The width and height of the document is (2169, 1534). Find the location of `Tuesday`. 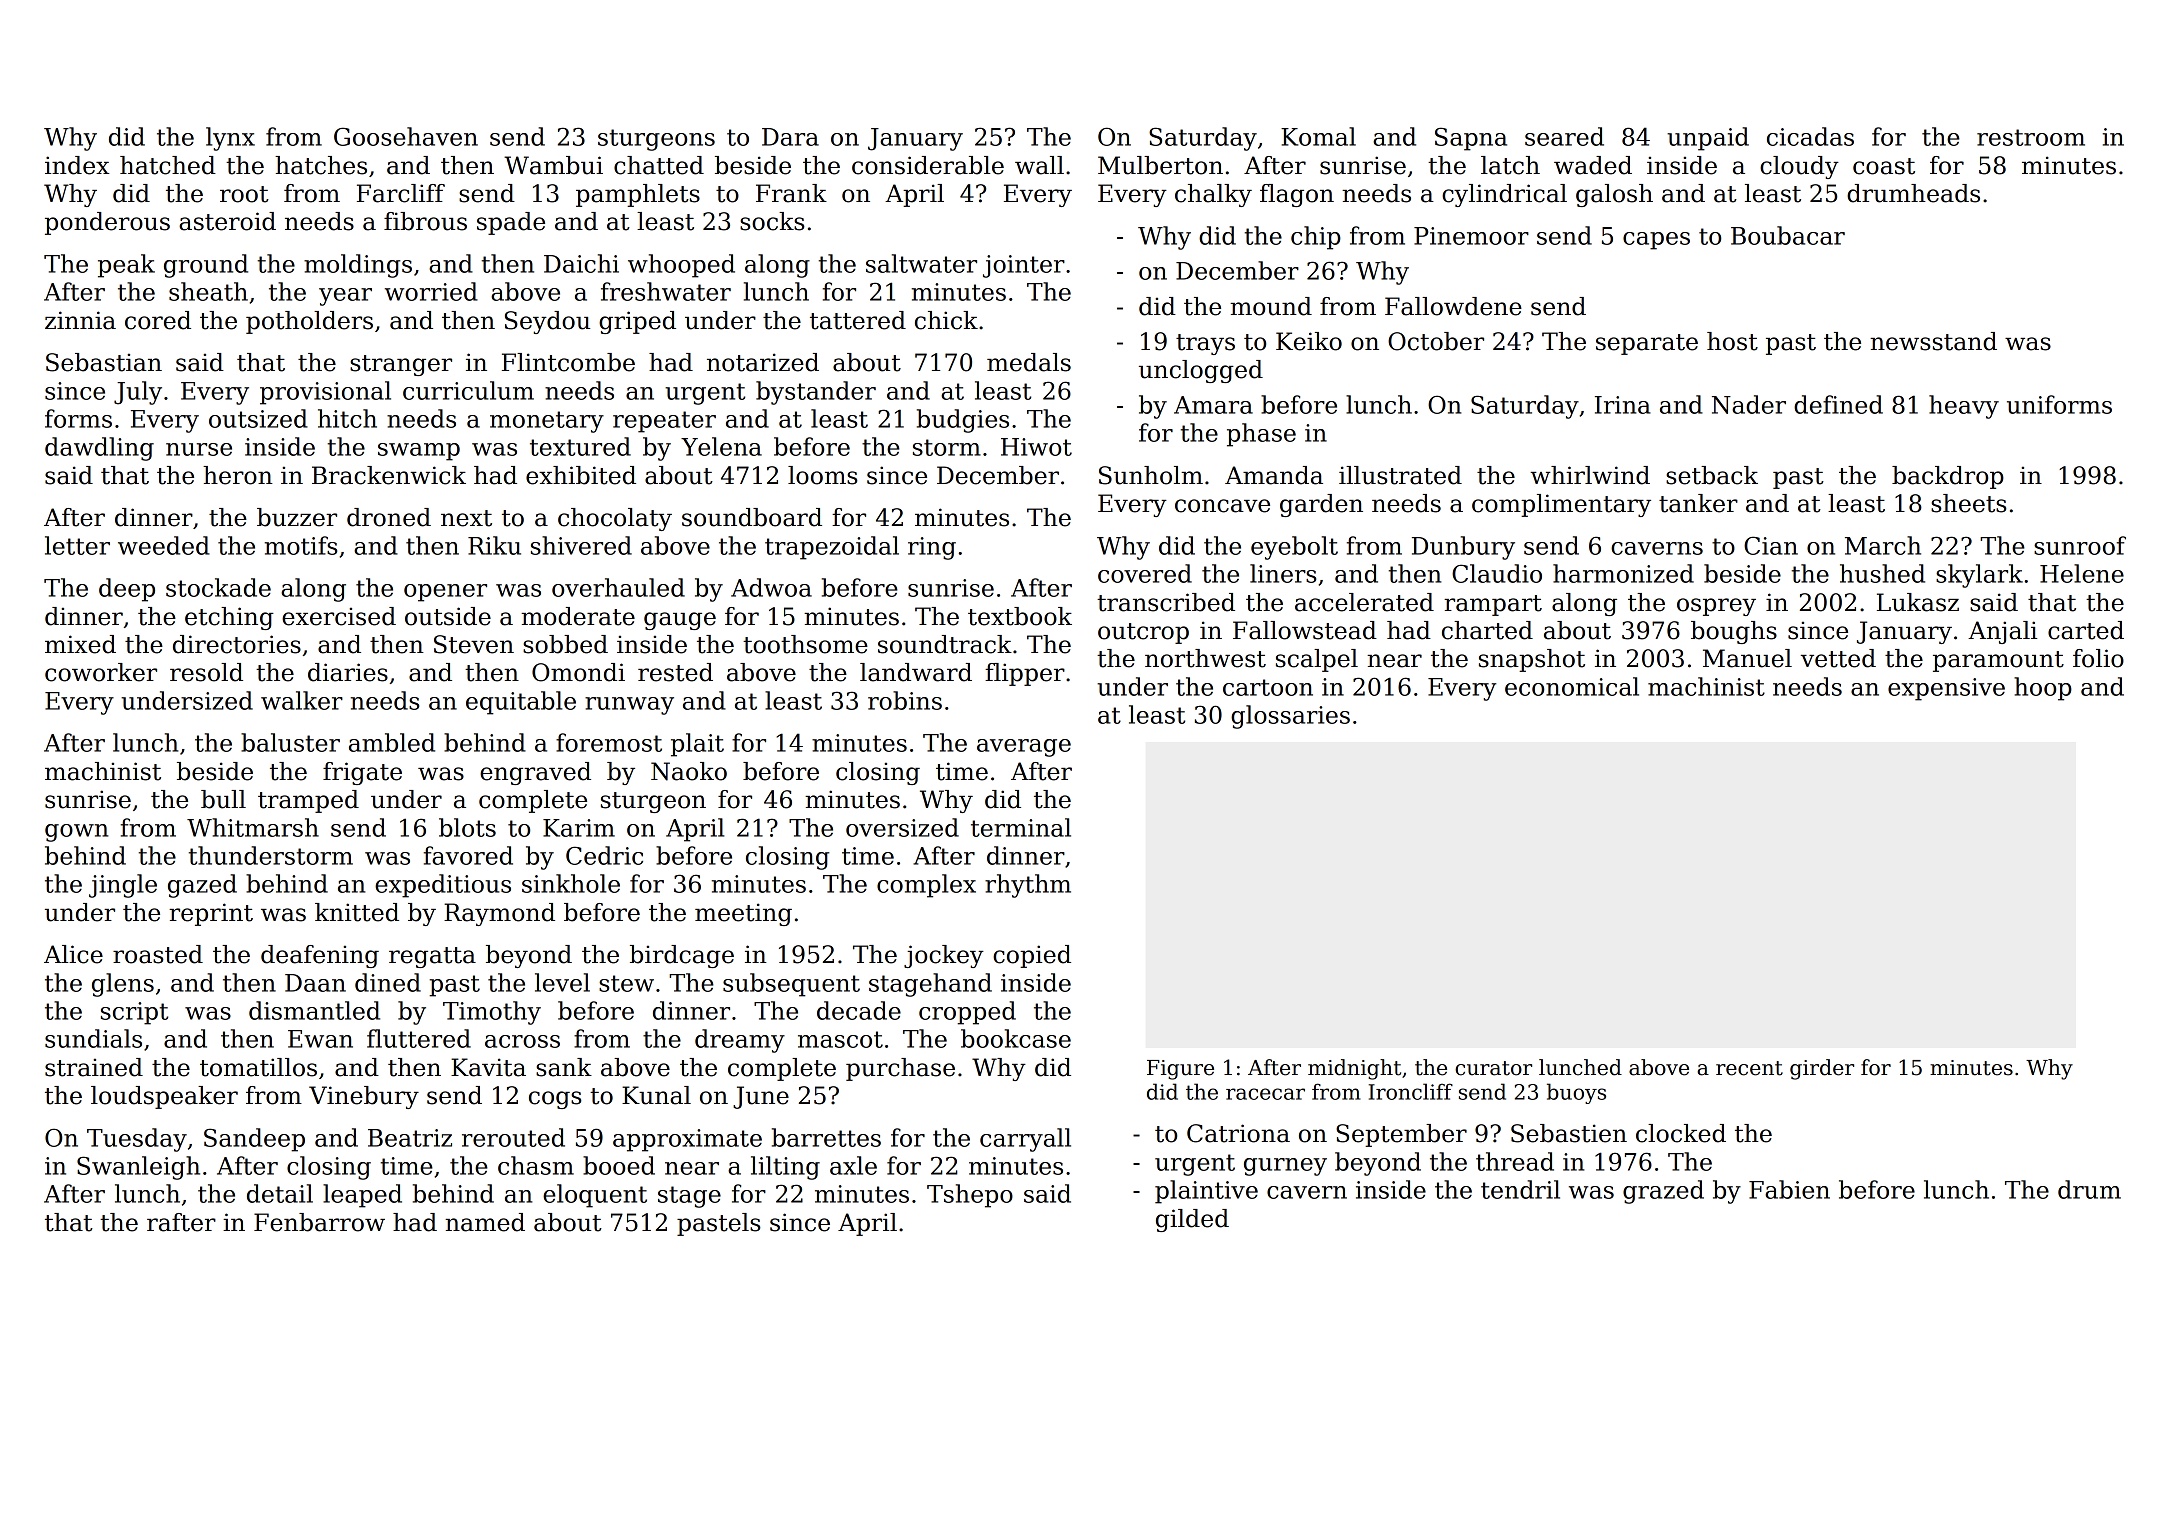

Tuesday is located at coordinates (137, 1140).
